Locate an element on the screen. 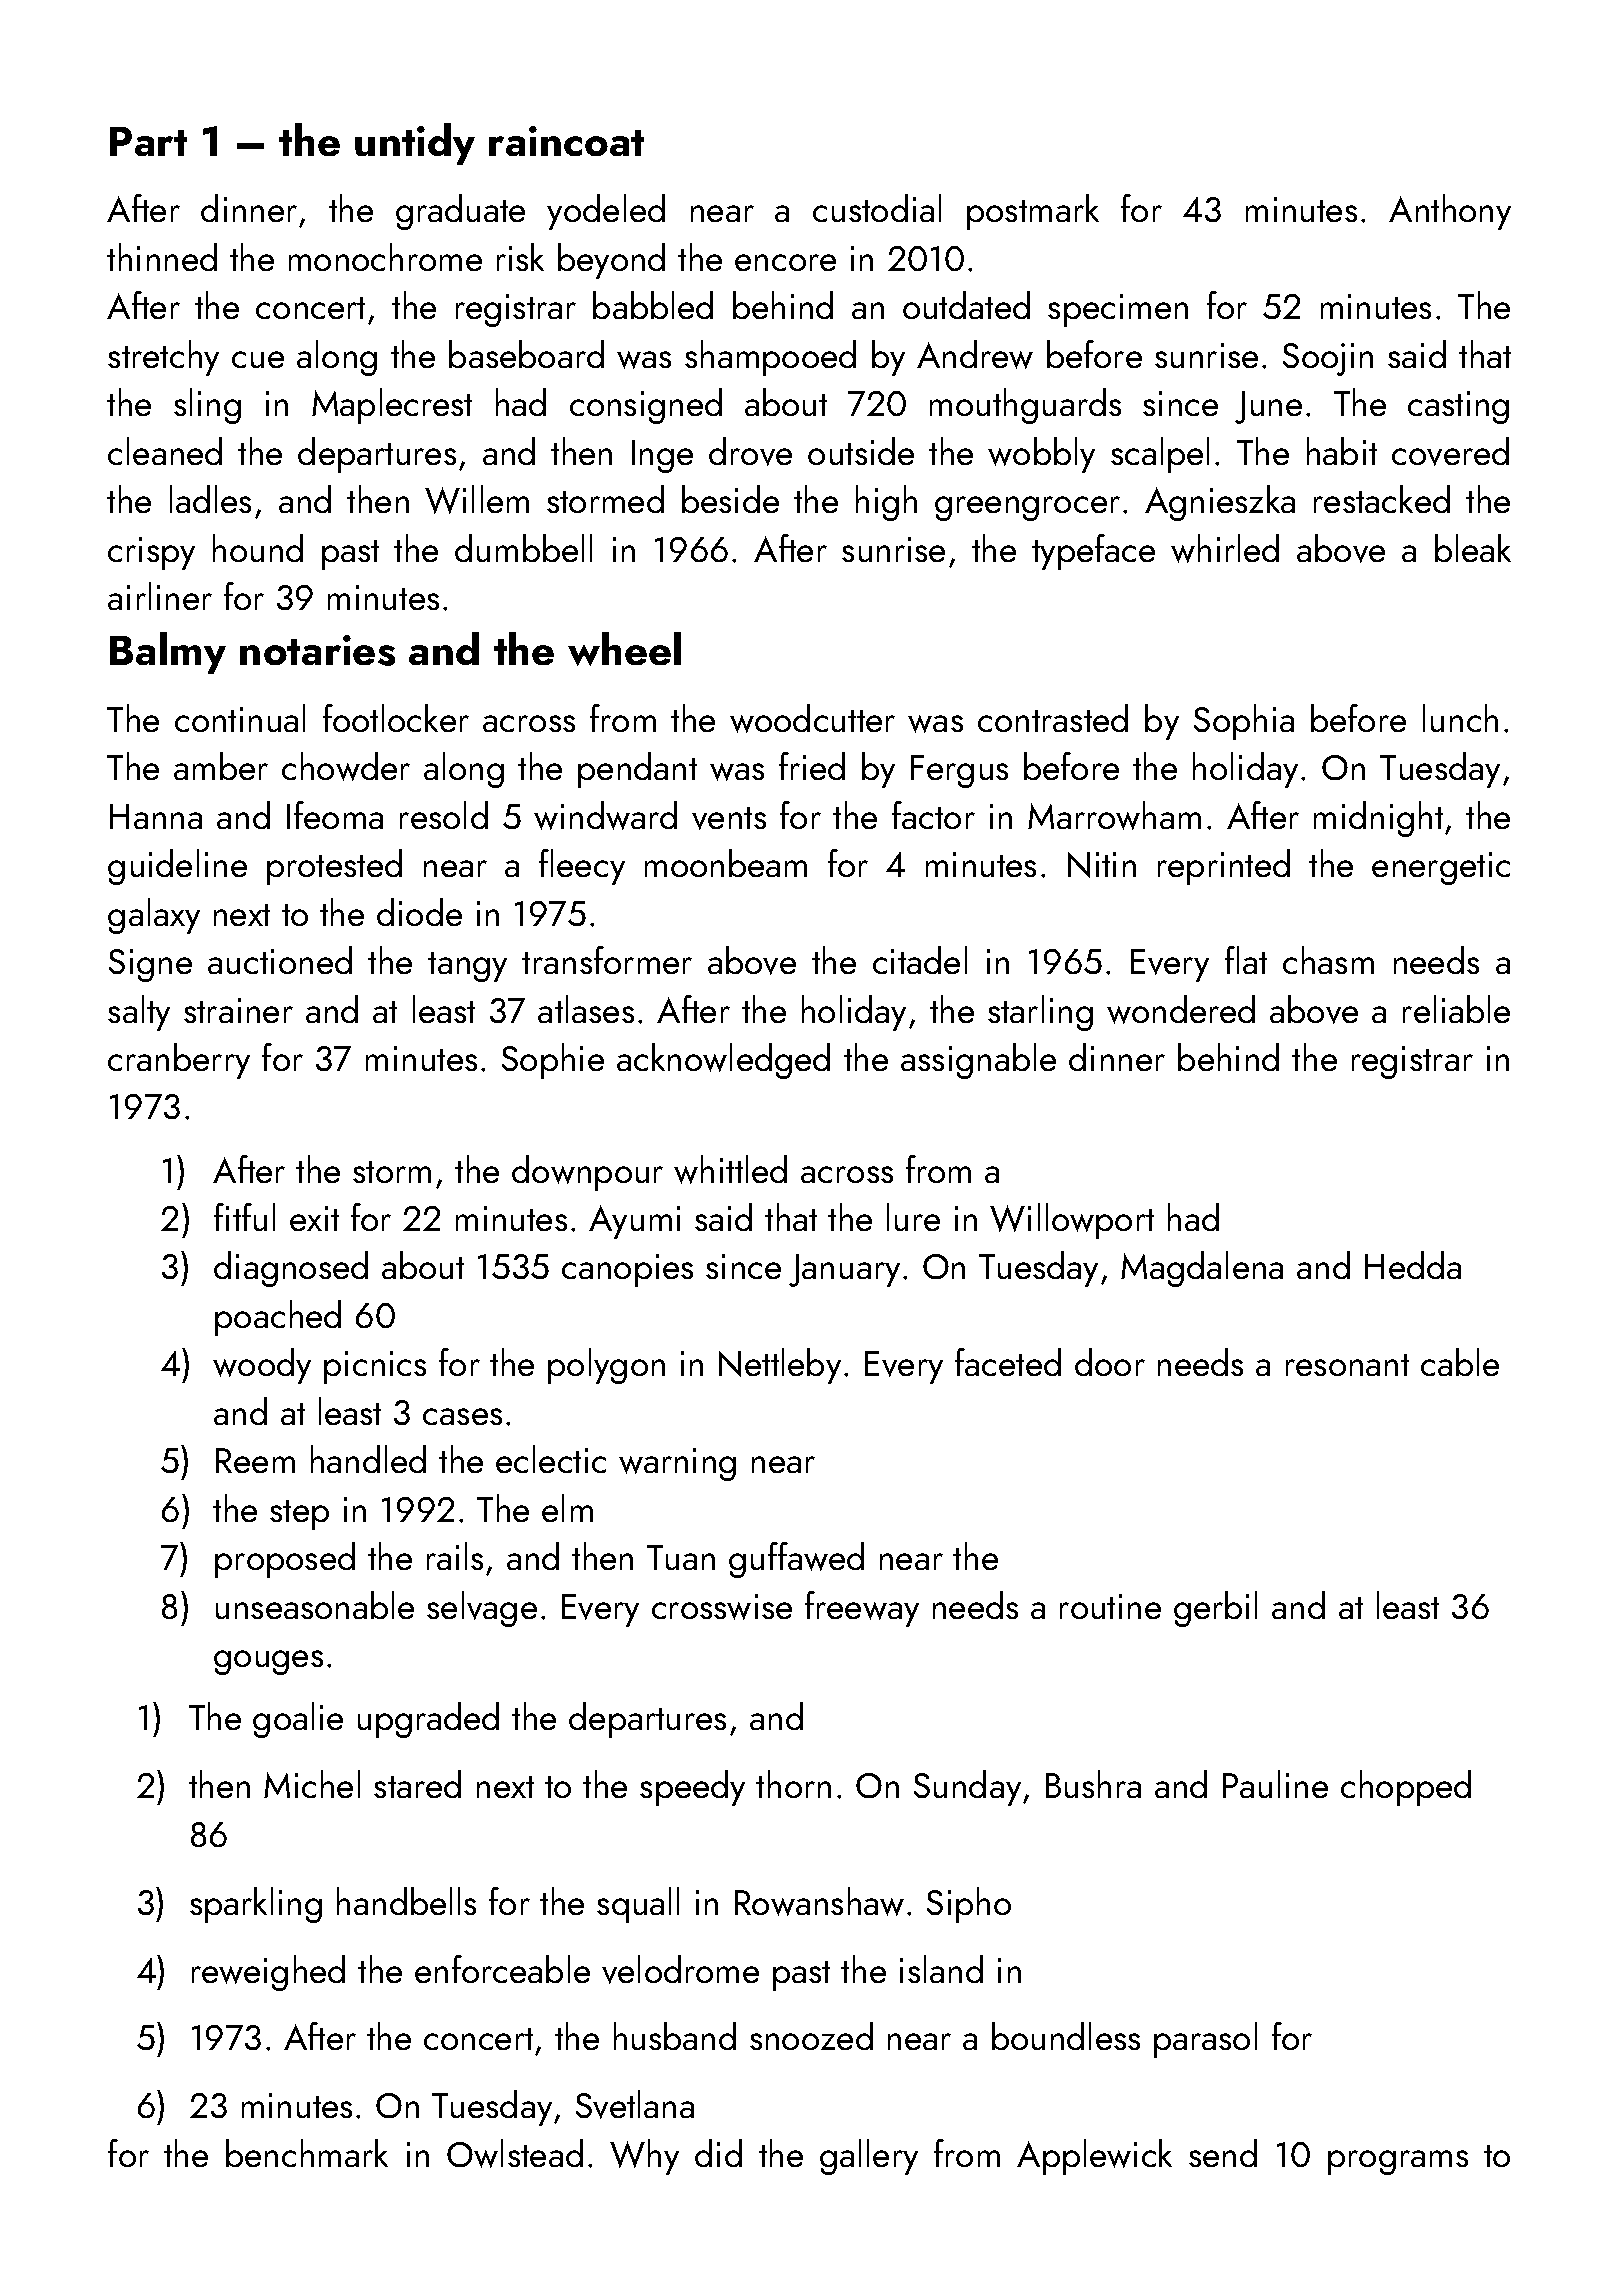  gerbil is located at coordinates (1215, 1609).
